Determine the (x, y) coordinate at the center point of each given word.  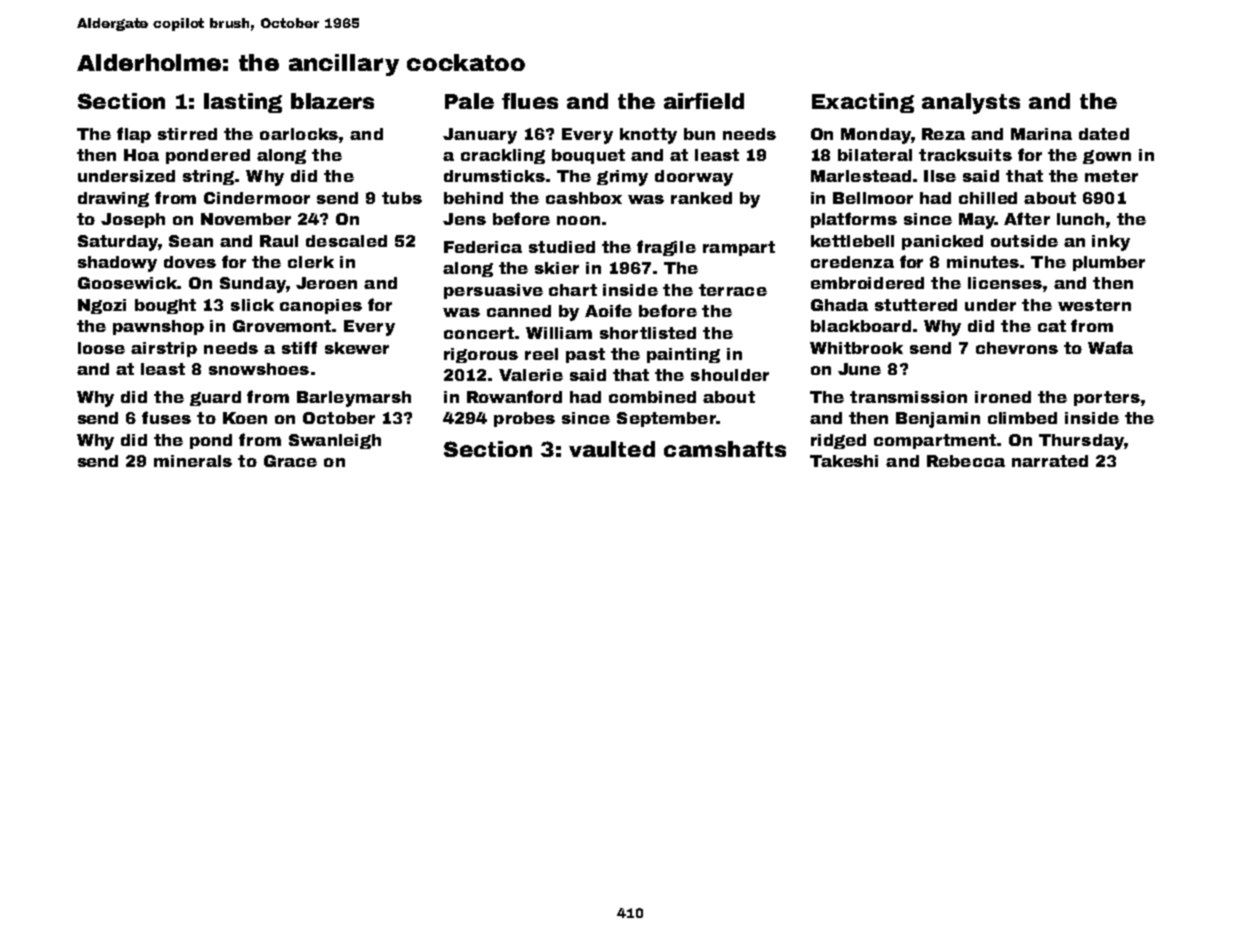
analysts (971, 103)
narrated (1050, 461)
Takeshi (844, 461)
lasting (243, 103)
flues (530, 101)
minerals (193, 461)
